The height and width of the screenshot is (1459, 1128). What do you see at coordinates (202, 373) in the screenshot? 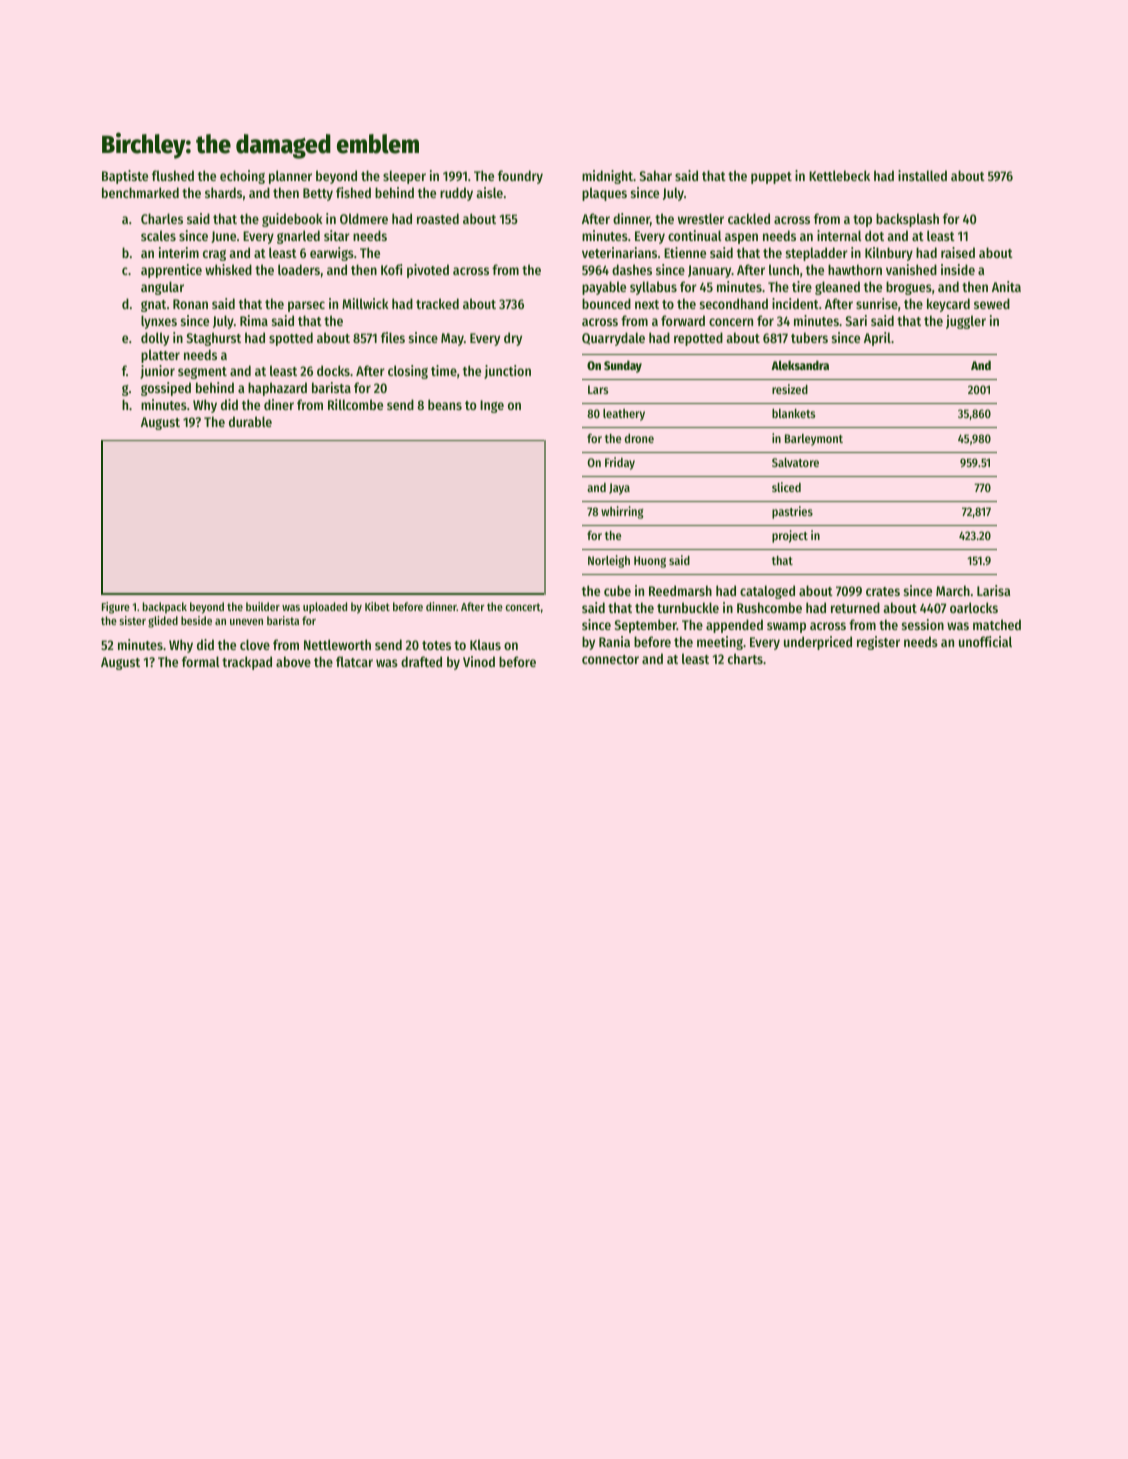
I see `segment` at bounding box center [202, 373].
